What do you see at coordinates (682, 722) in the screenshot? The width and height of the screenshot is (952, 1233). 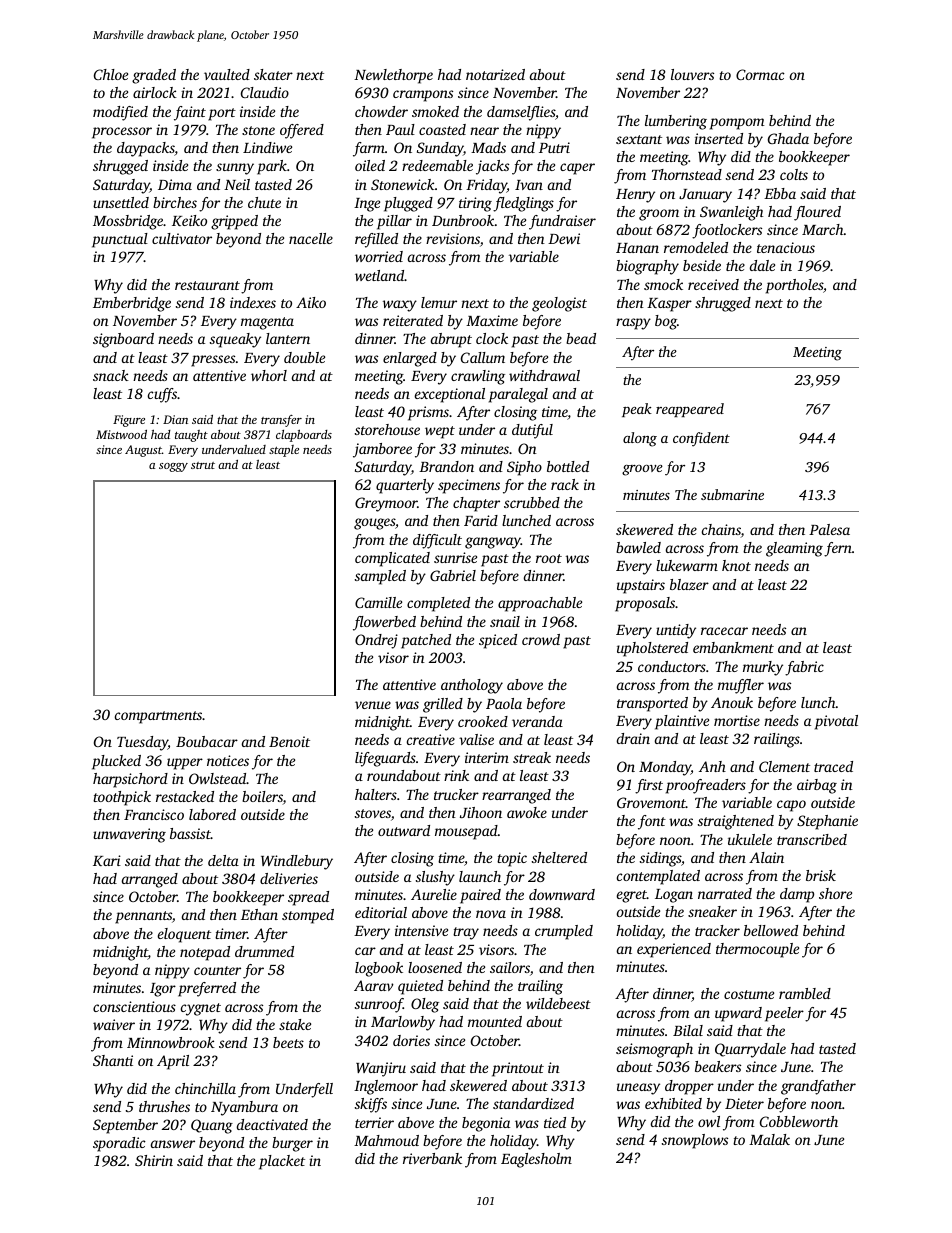 I see `plaintive` at bounding box center [682, 722].
